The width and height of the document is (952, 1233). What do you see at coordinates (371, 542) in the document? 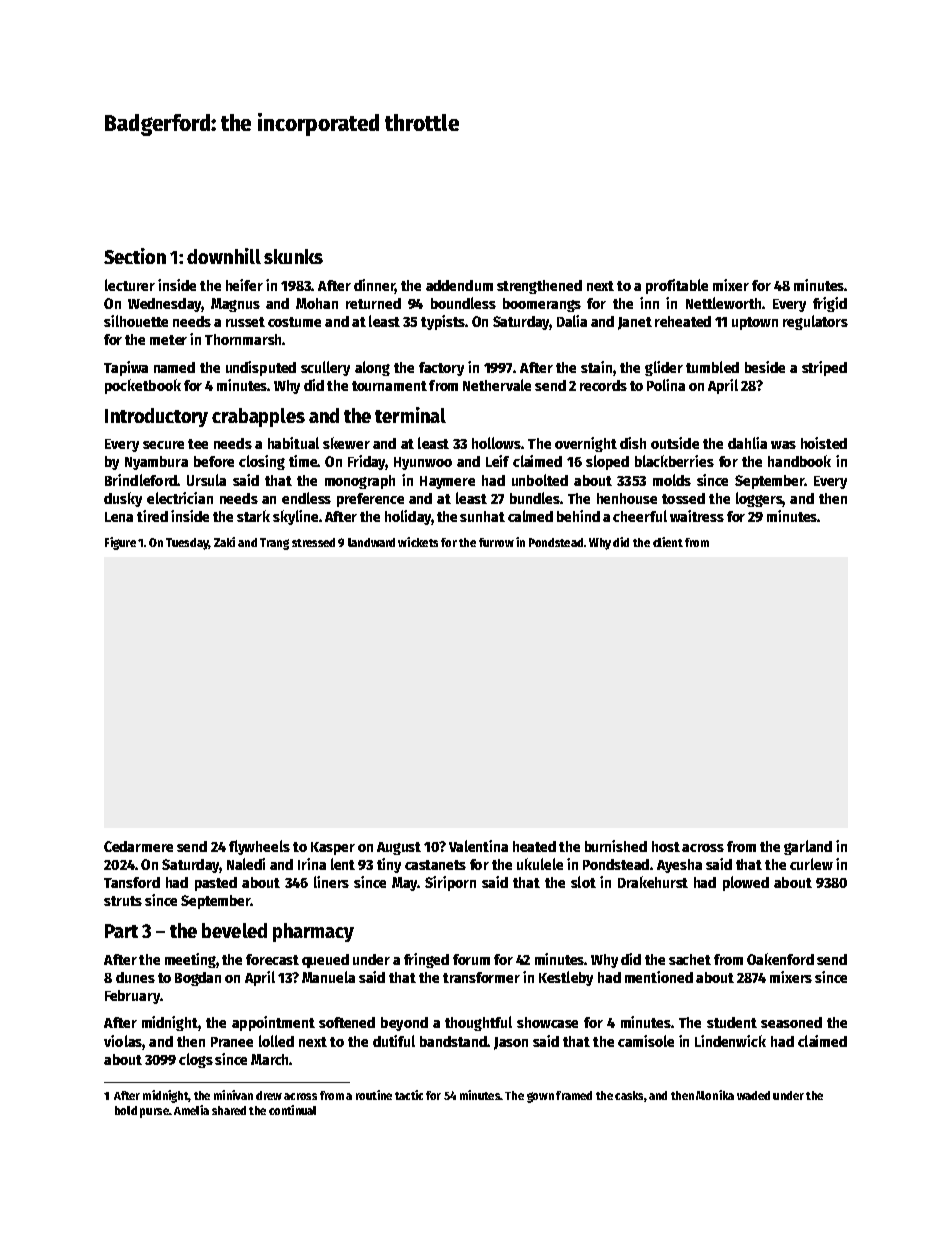
I see `landward` at bounding box center [371, 542].
